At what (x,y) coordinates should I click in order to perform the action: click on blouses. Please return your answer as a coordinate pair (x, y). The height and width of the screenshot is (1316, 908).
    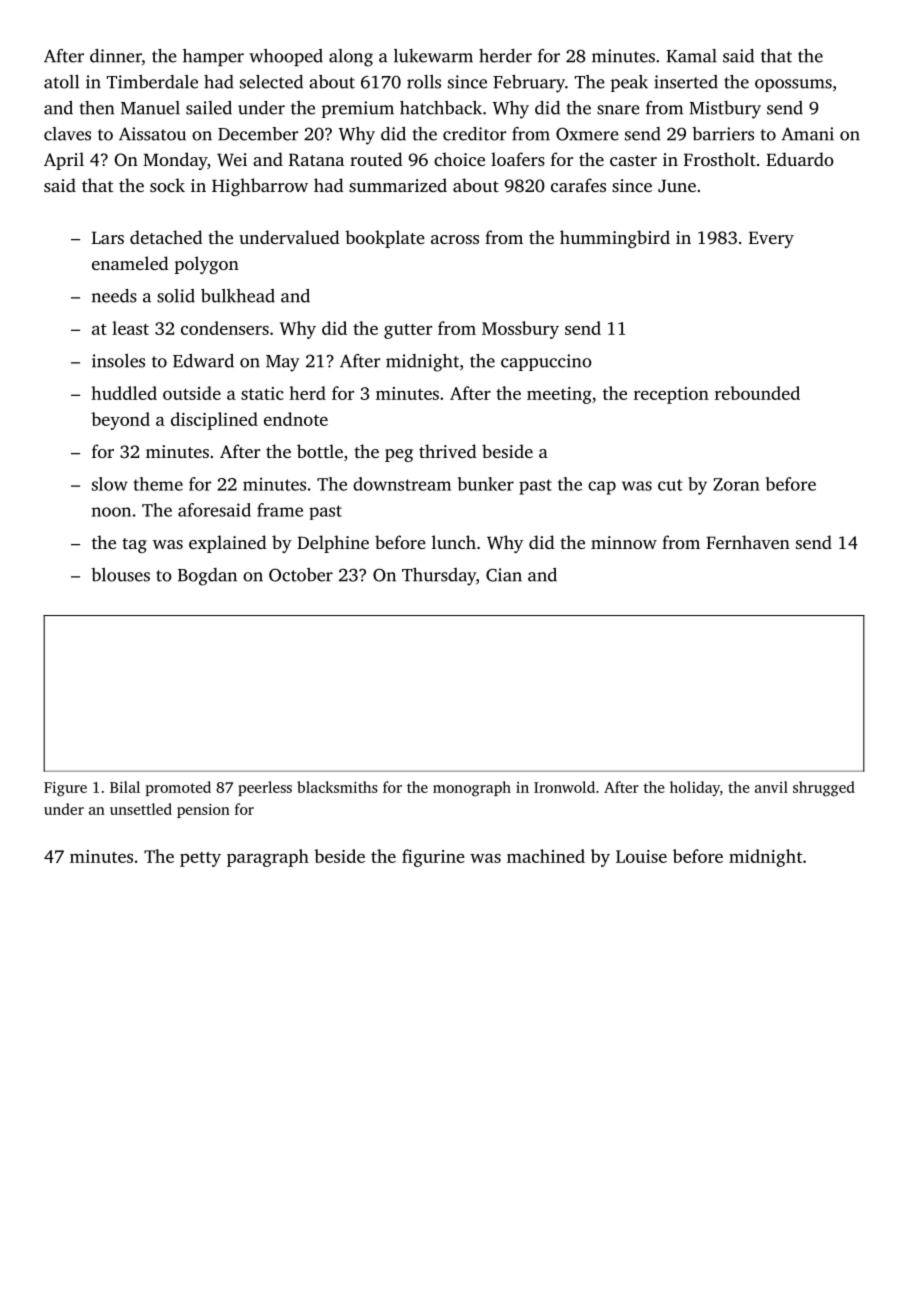
    Looking at the image, I should click on (120, 575).
